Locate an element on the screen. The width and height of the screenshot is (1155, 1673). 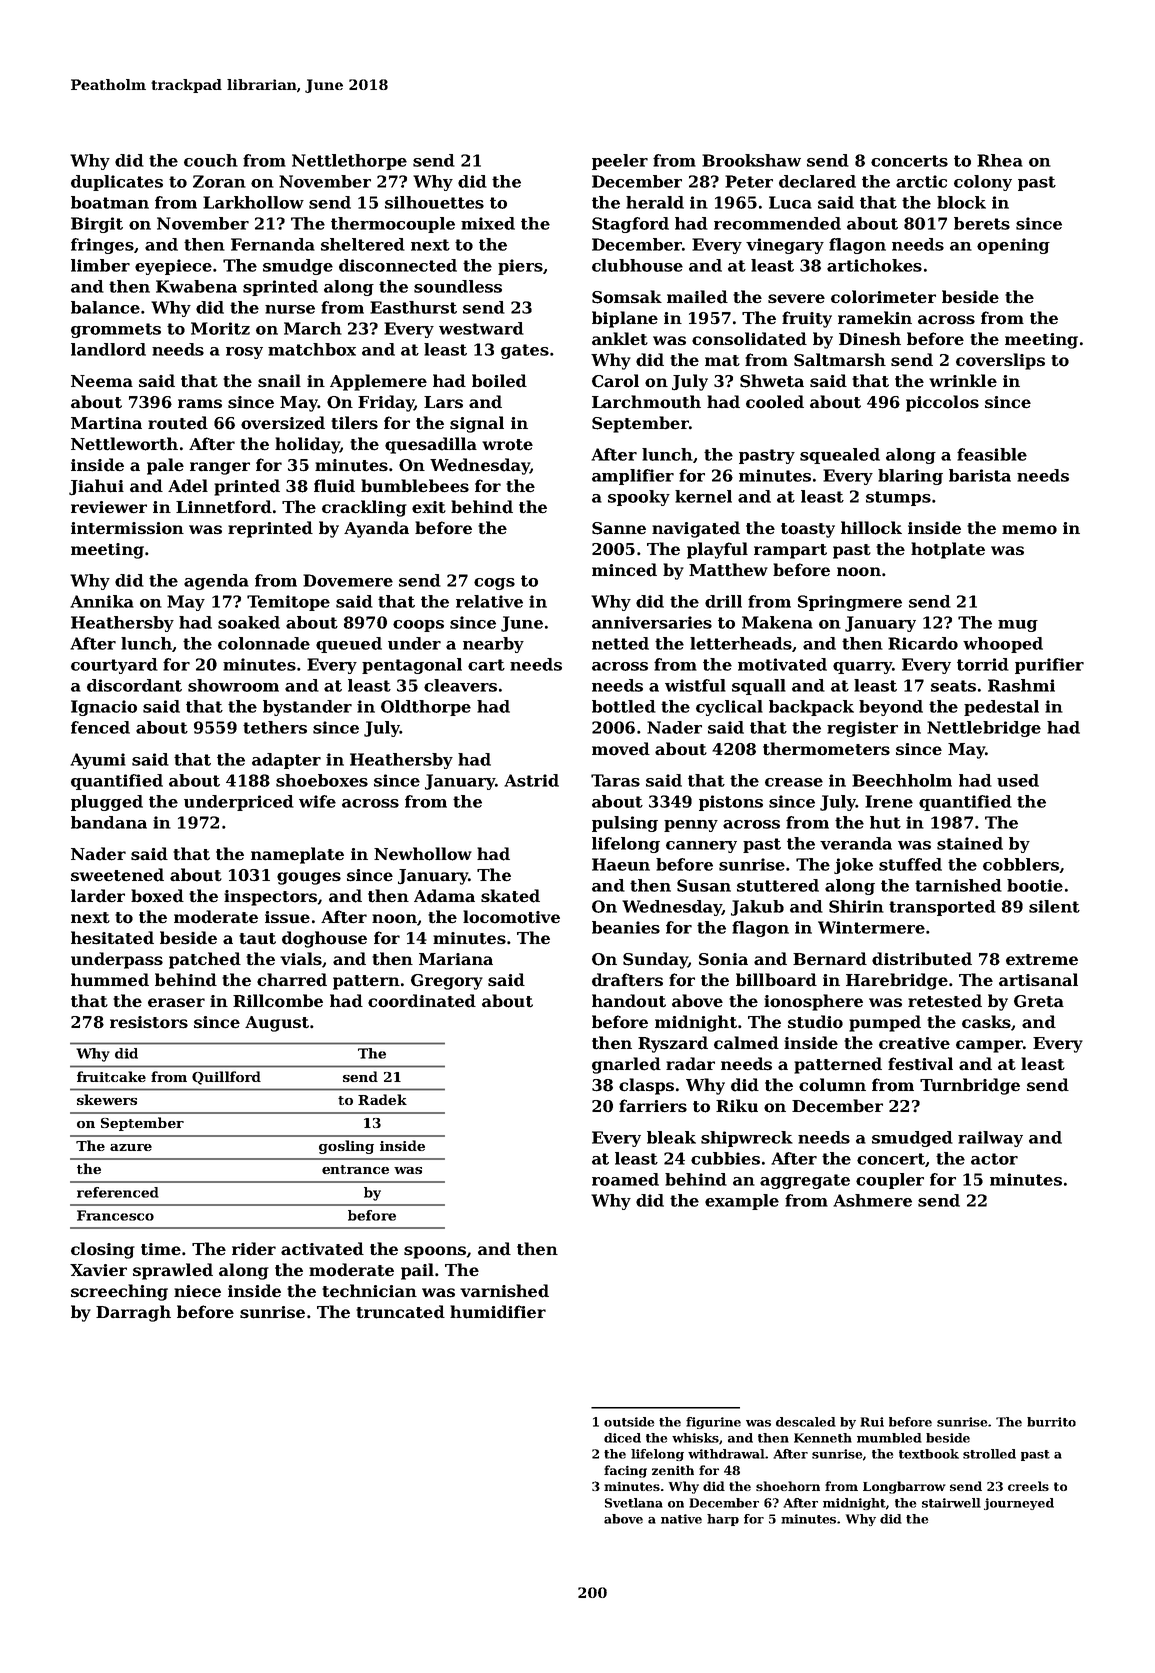
landlord is located at coordinates (108, 349).
